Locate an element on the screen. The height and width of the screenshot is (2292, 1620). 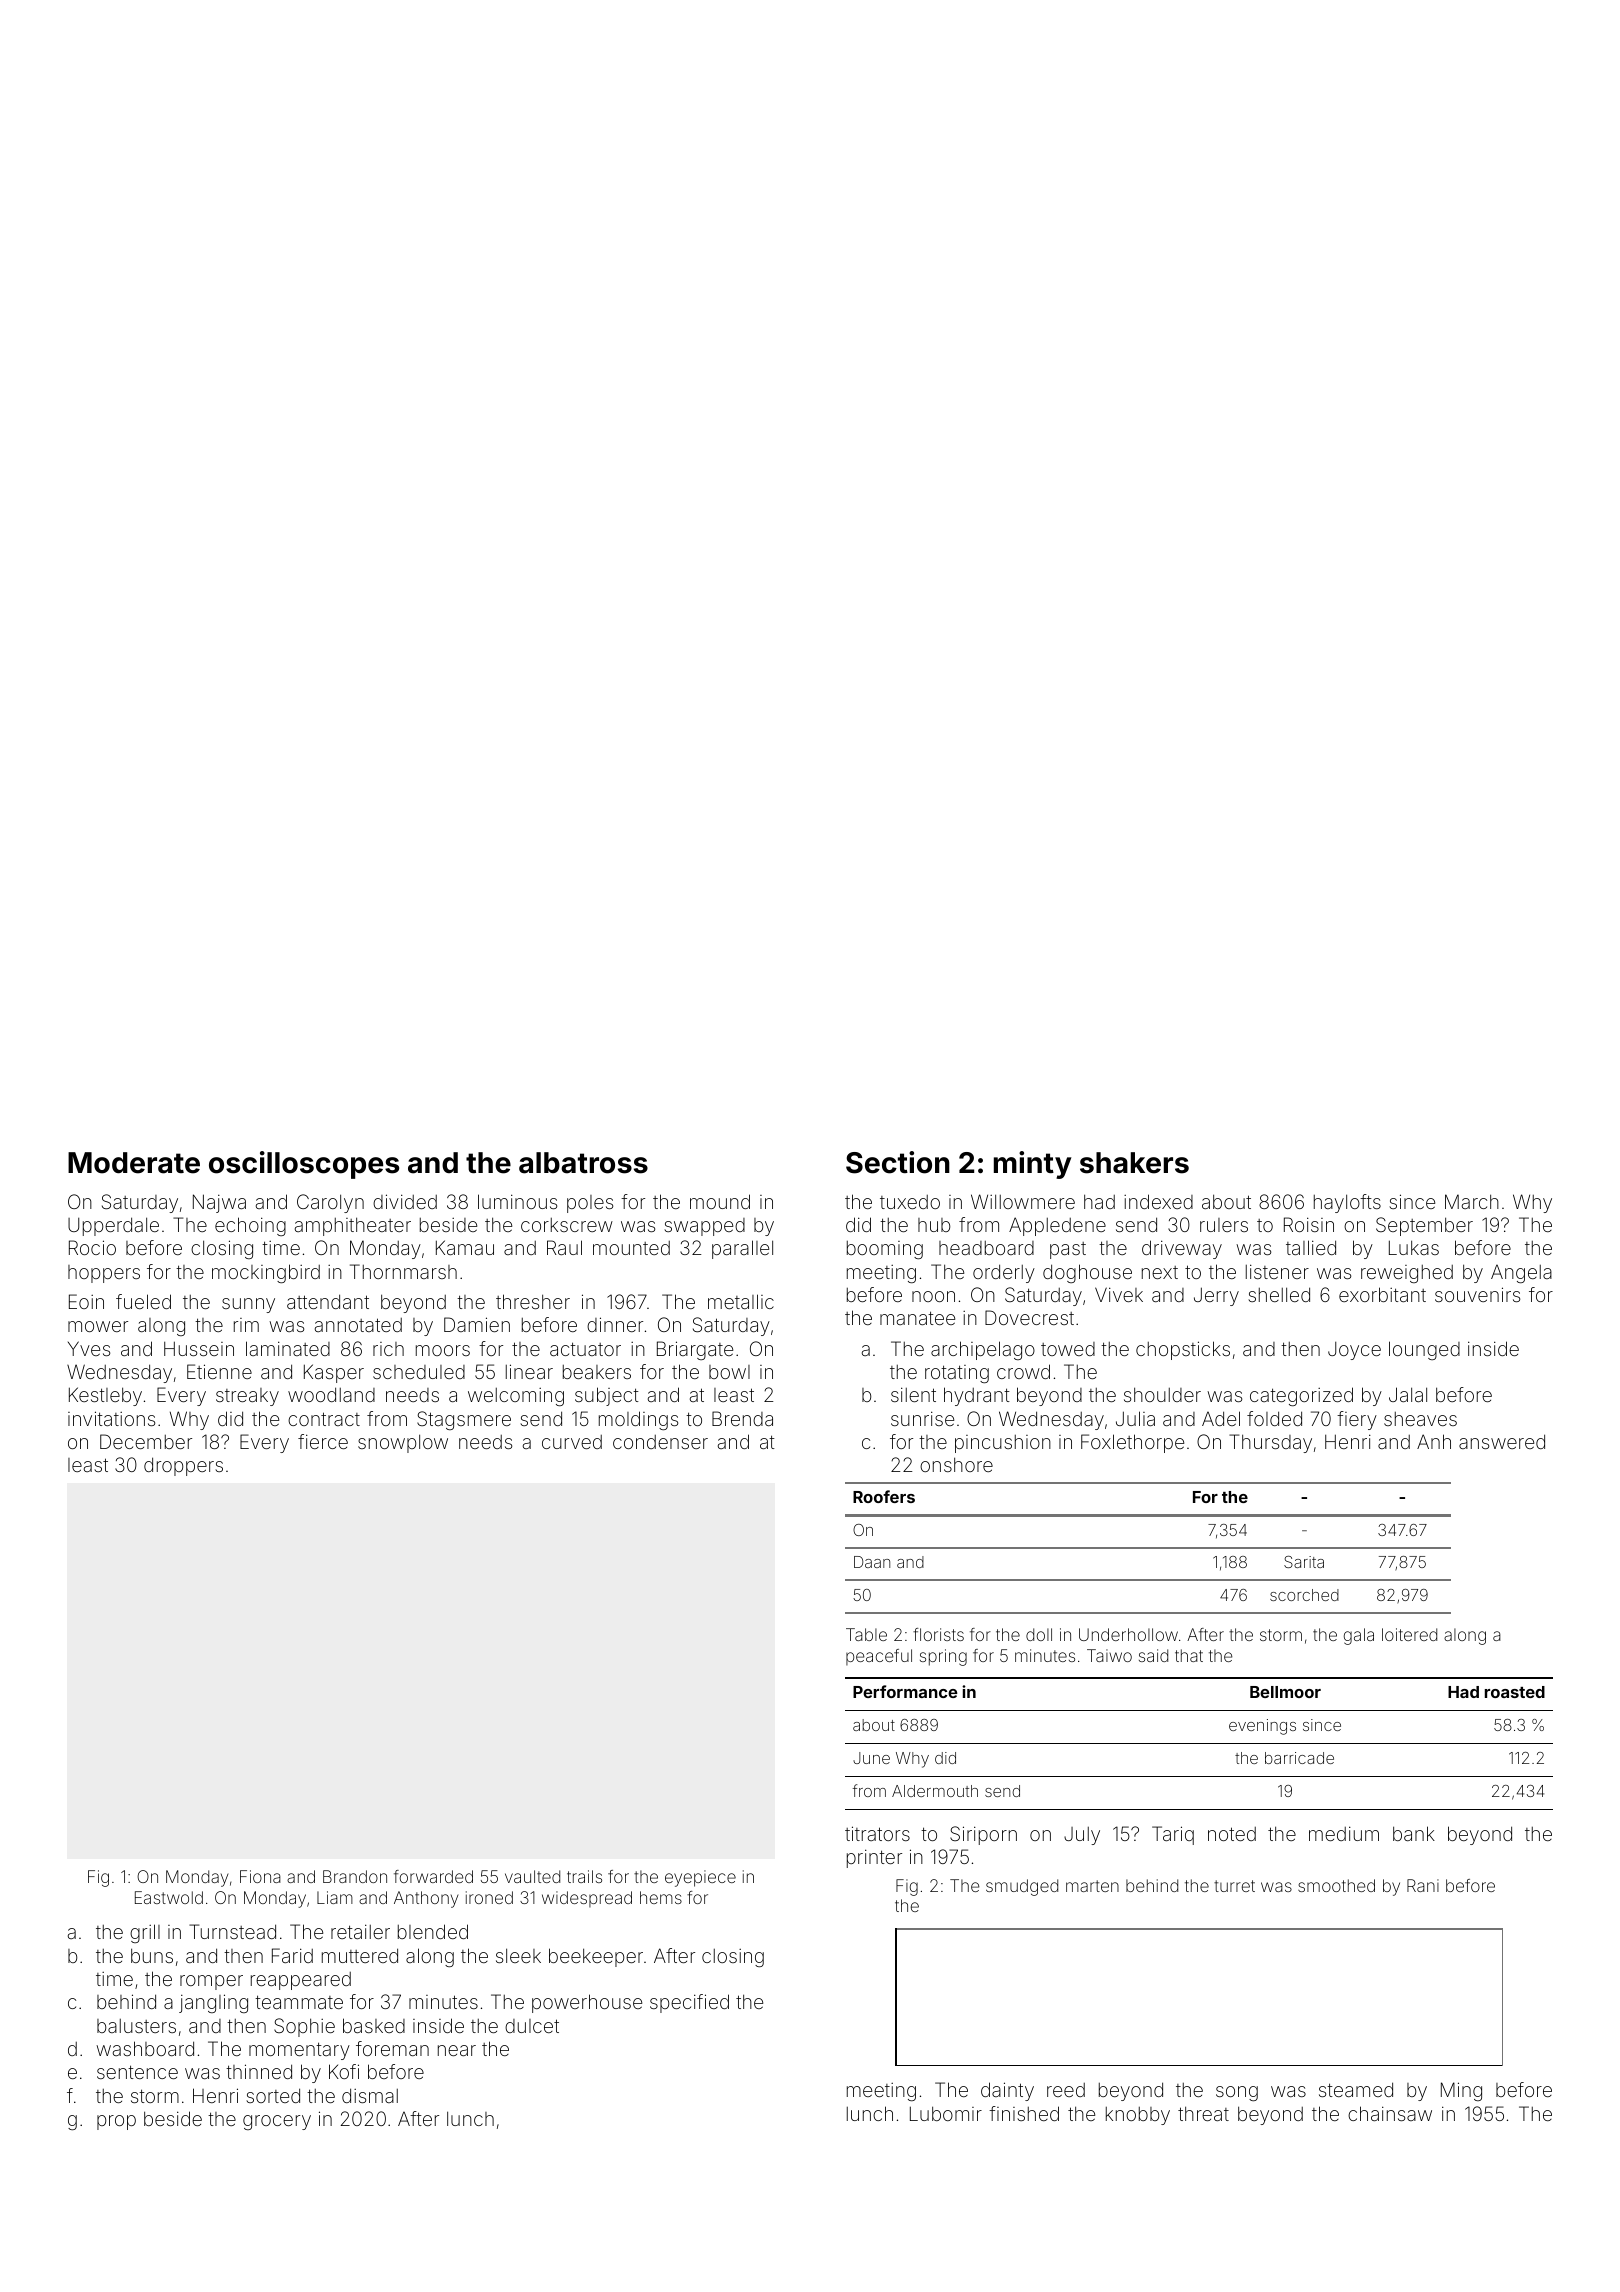
foreman is located at coordinates (392, 2048).
